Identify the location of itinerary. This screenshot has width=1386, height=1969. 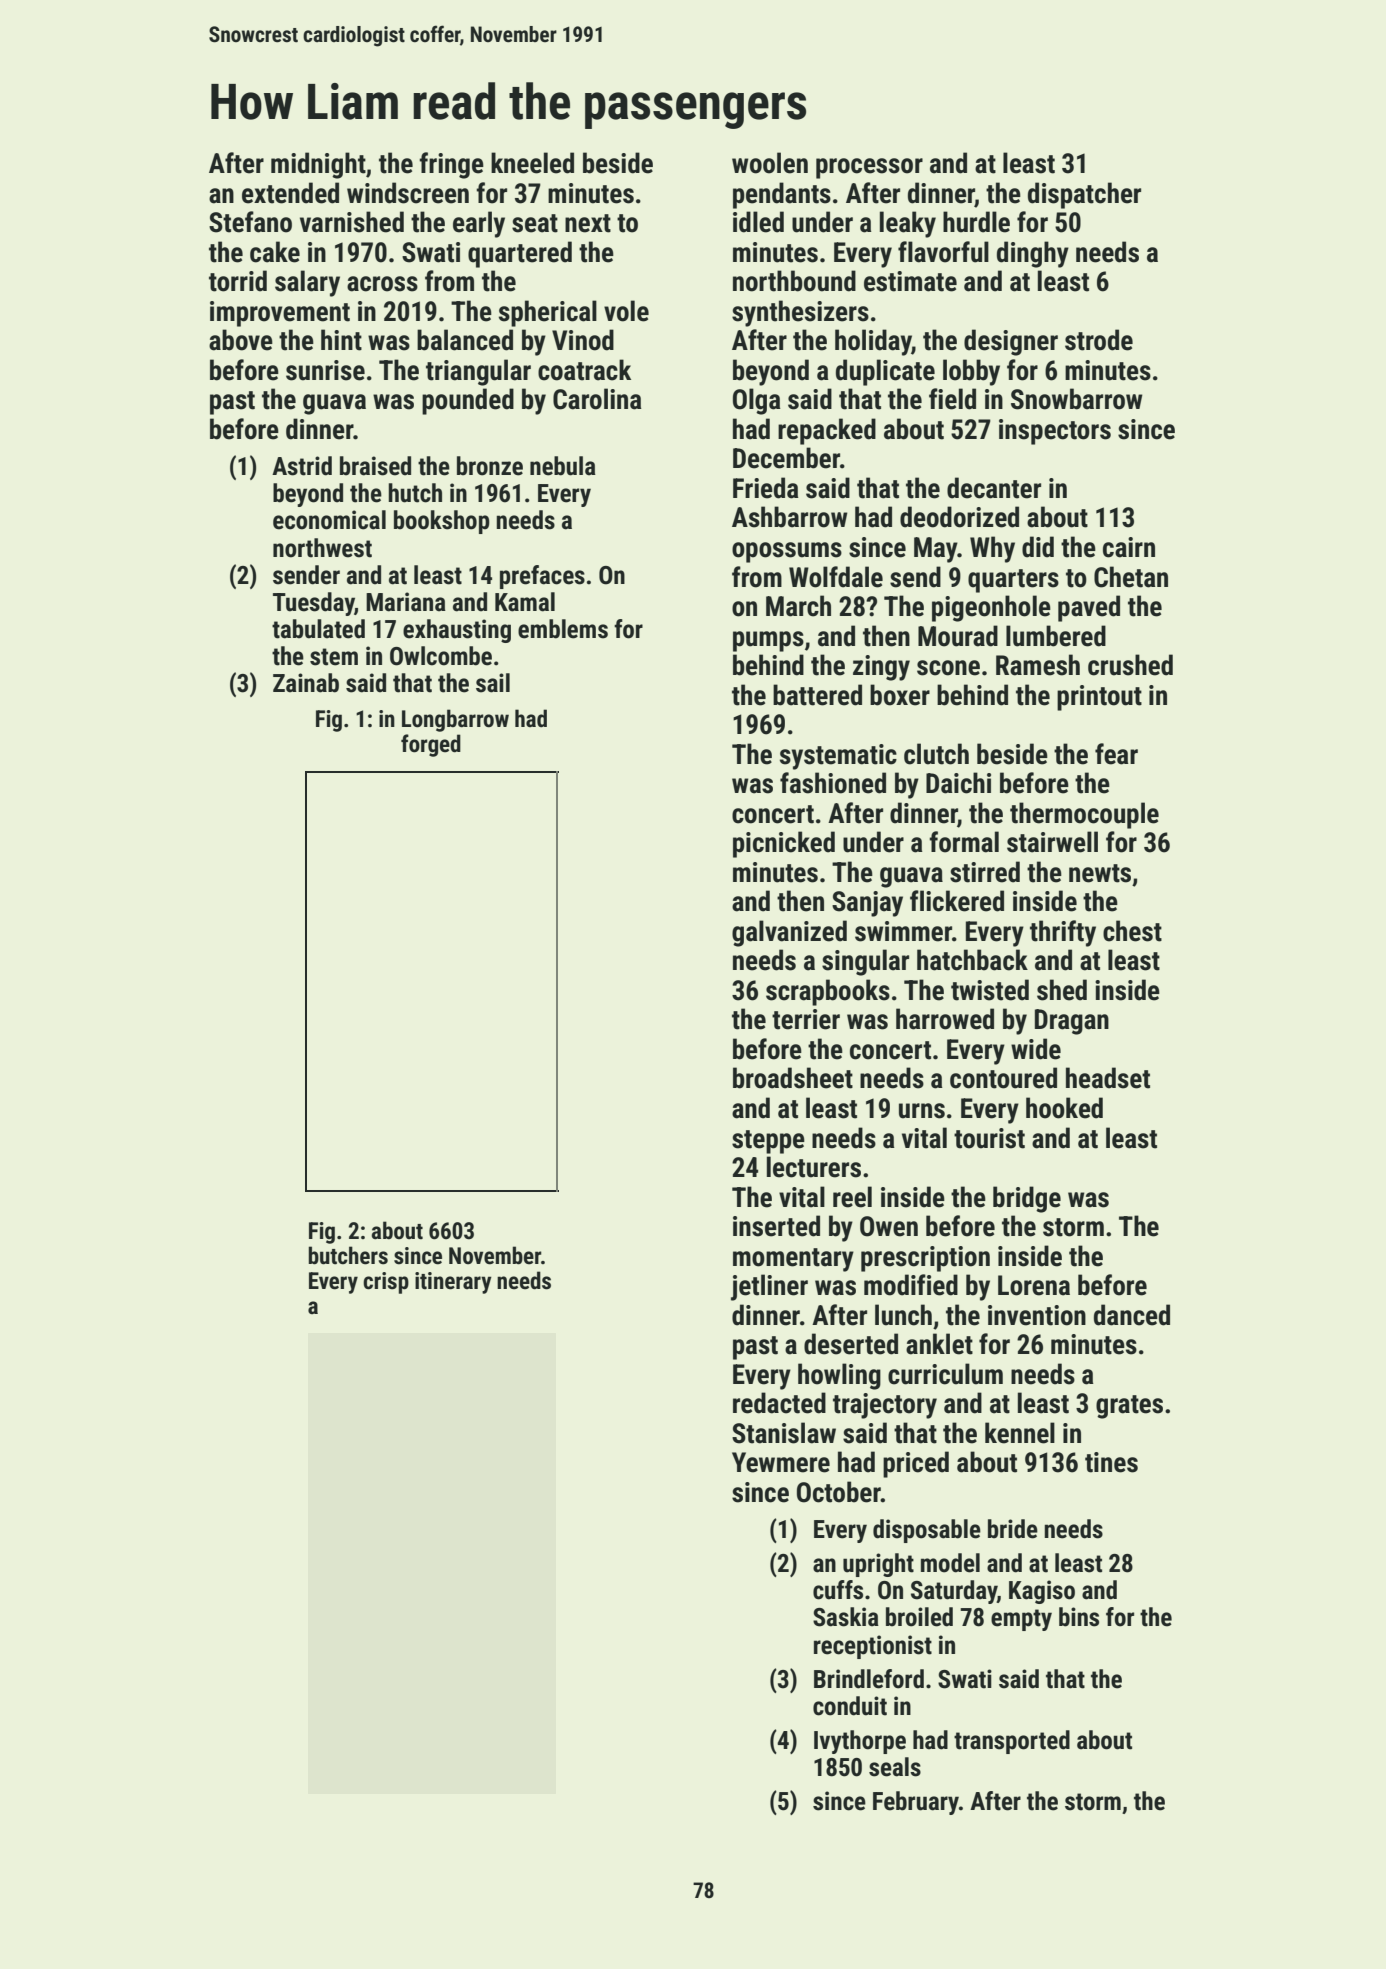
(453, 1283).
